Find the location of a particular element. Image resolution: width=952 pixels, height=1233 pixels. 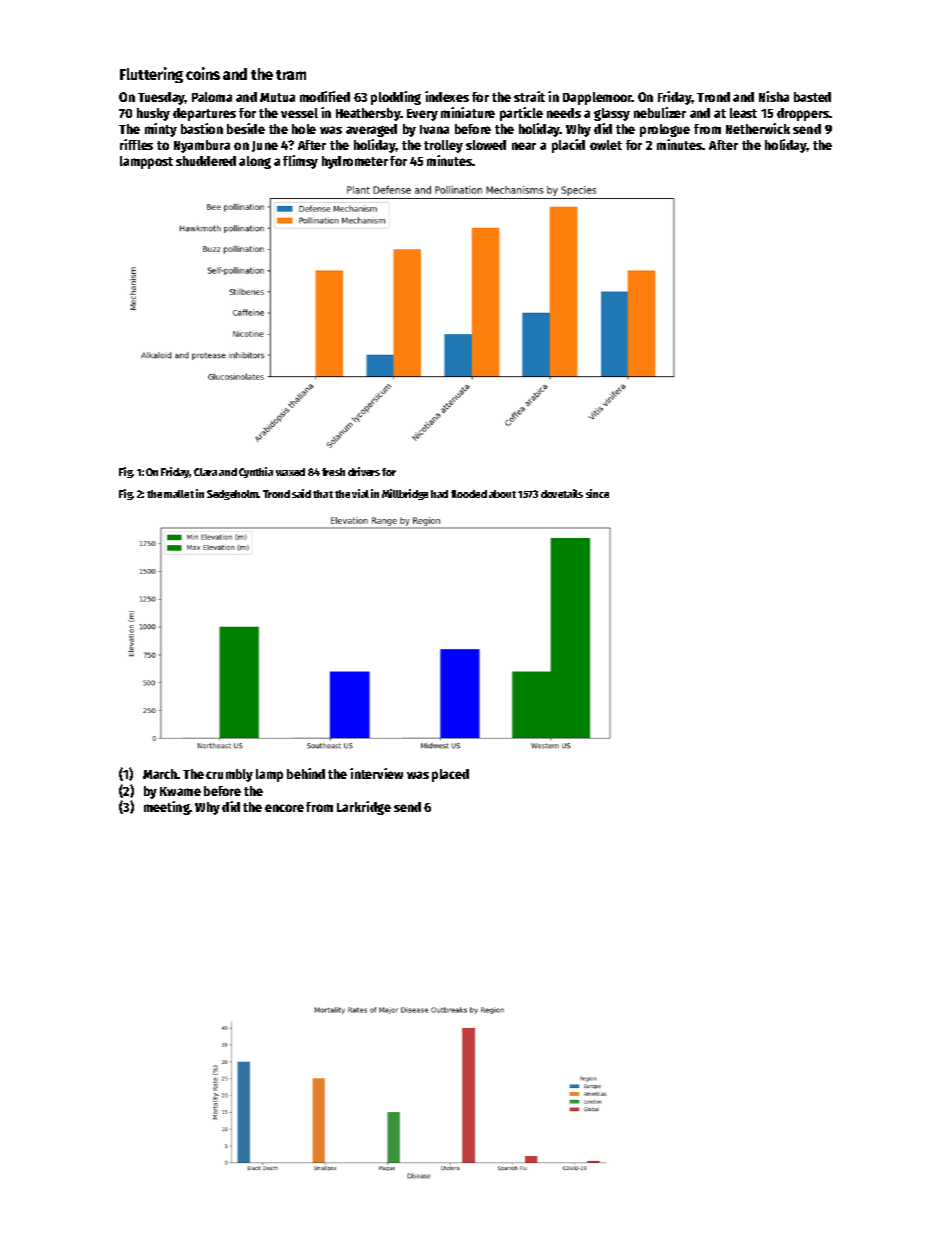

Sedgeholm is located at coordinates (233, 495).
